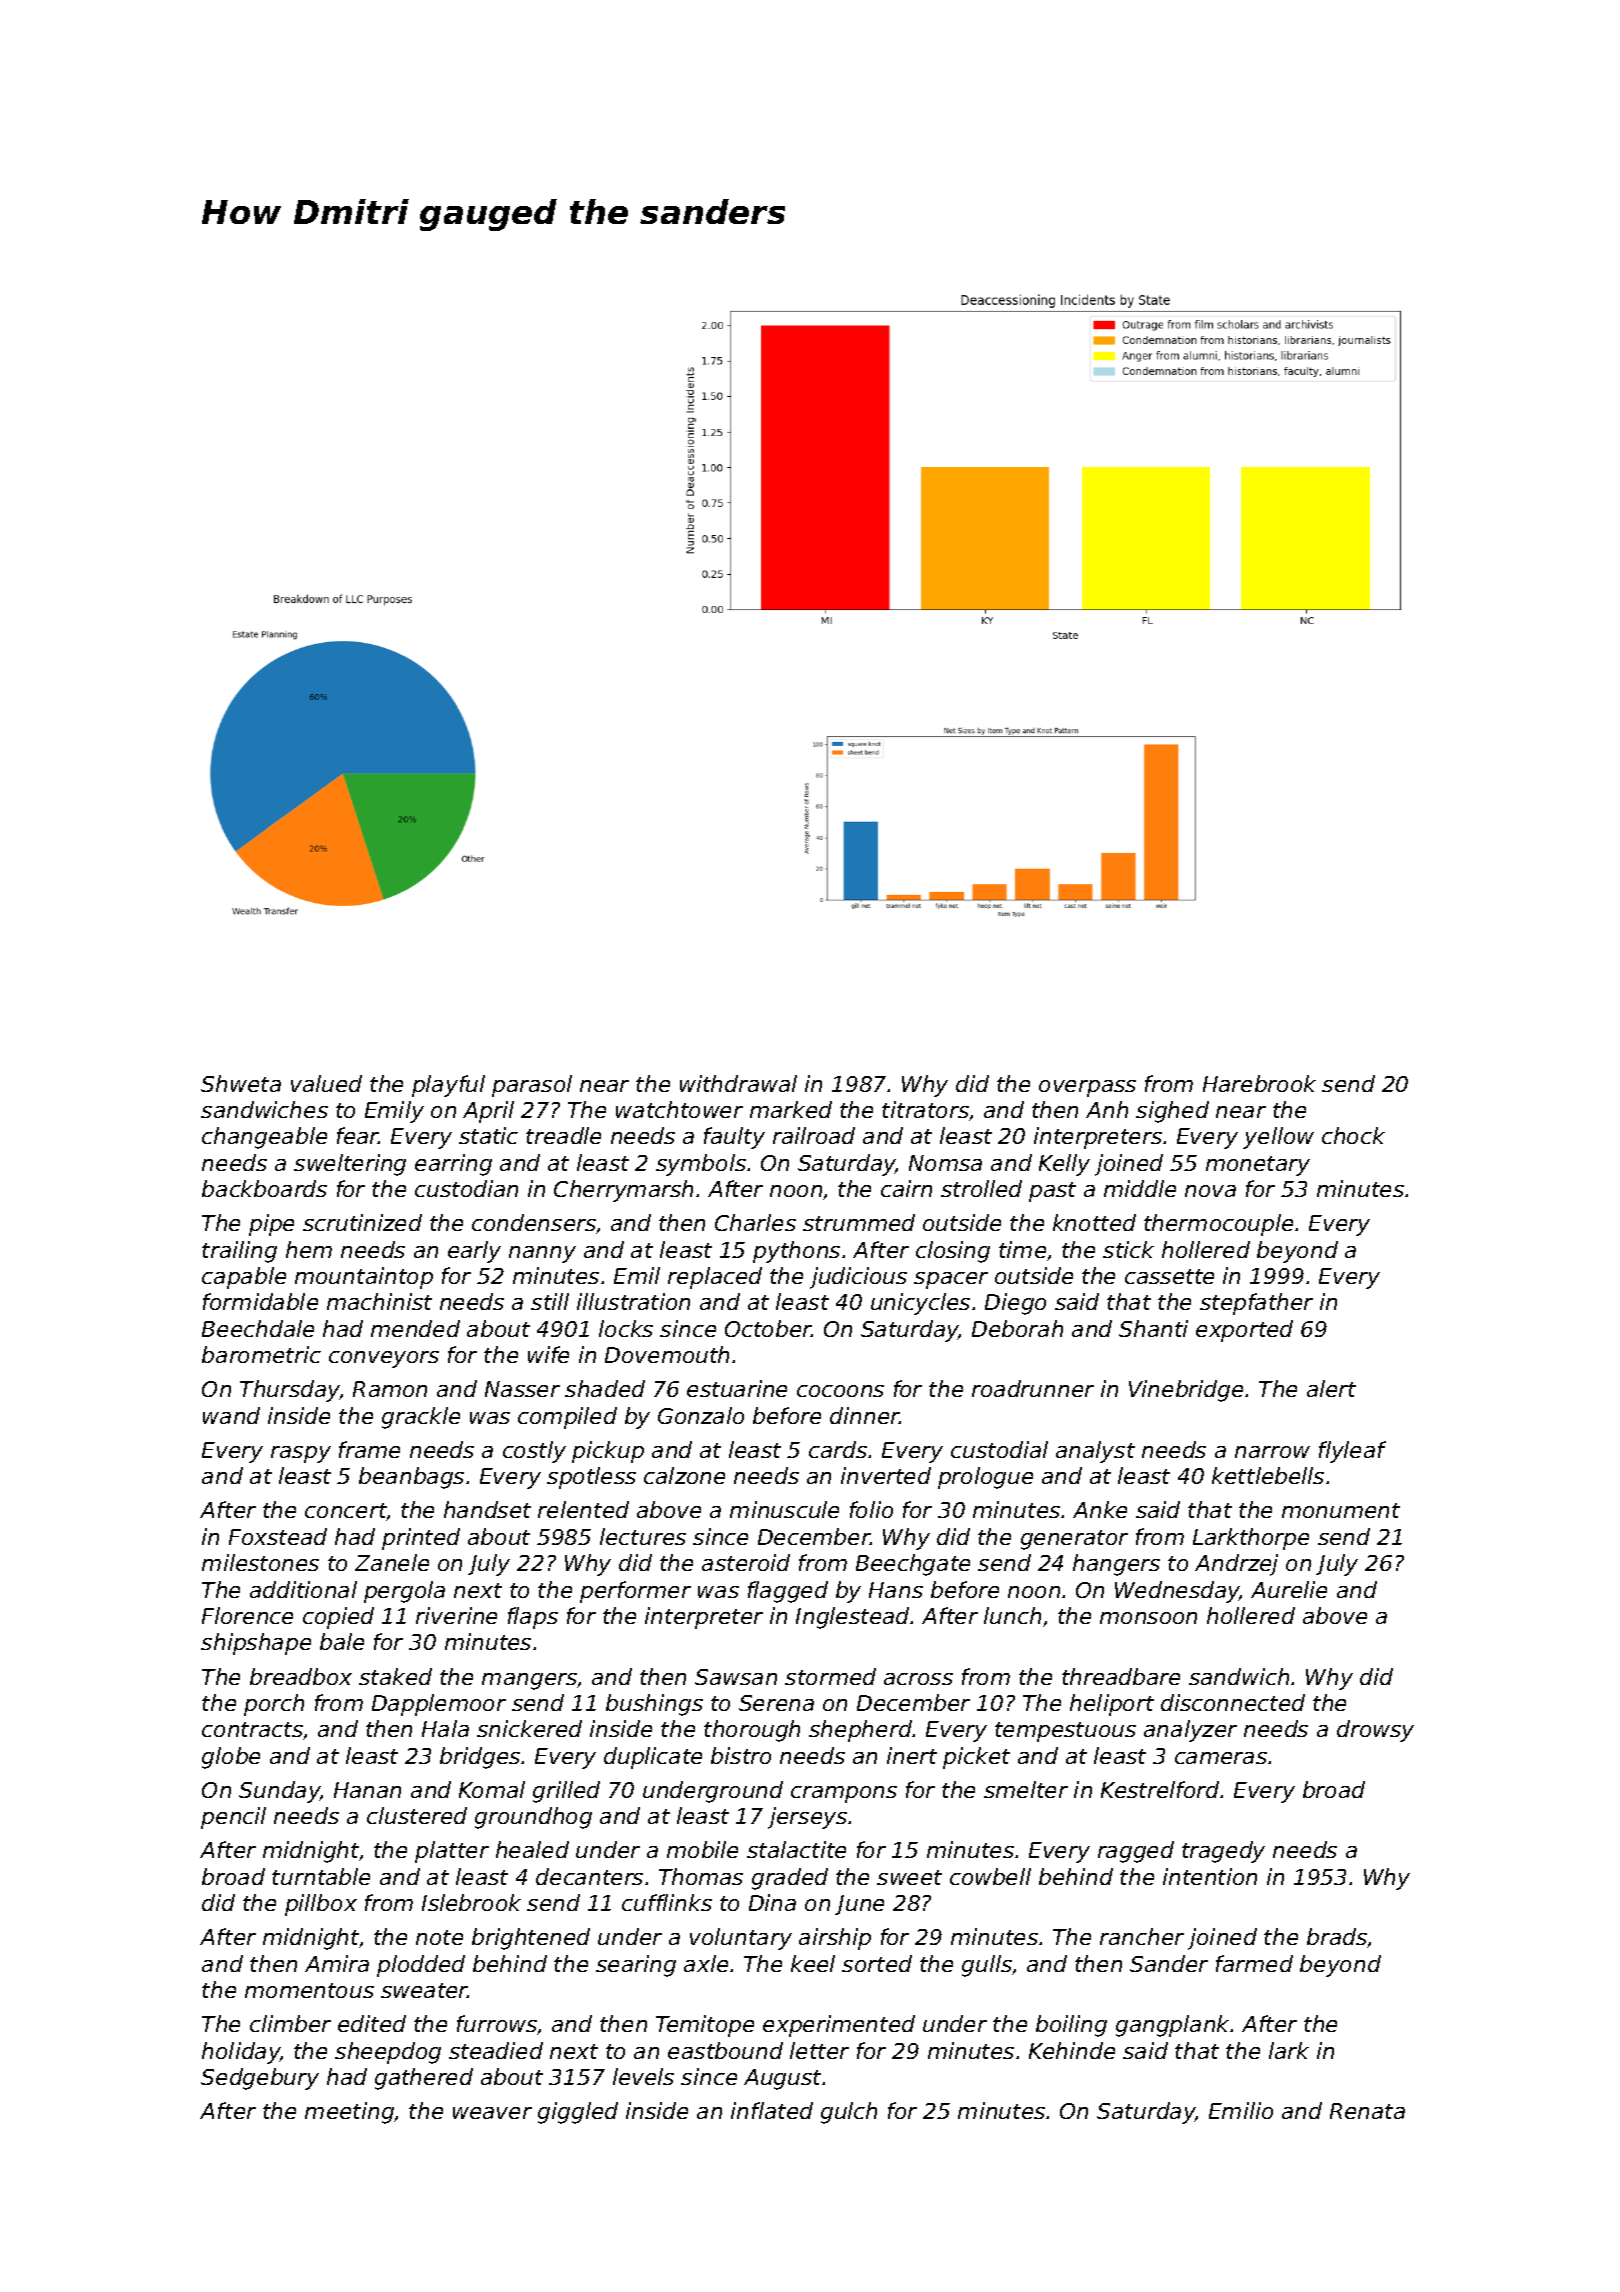 The image size is (1620, 2292). I want to click on Zanele, so click(392, 1562).
